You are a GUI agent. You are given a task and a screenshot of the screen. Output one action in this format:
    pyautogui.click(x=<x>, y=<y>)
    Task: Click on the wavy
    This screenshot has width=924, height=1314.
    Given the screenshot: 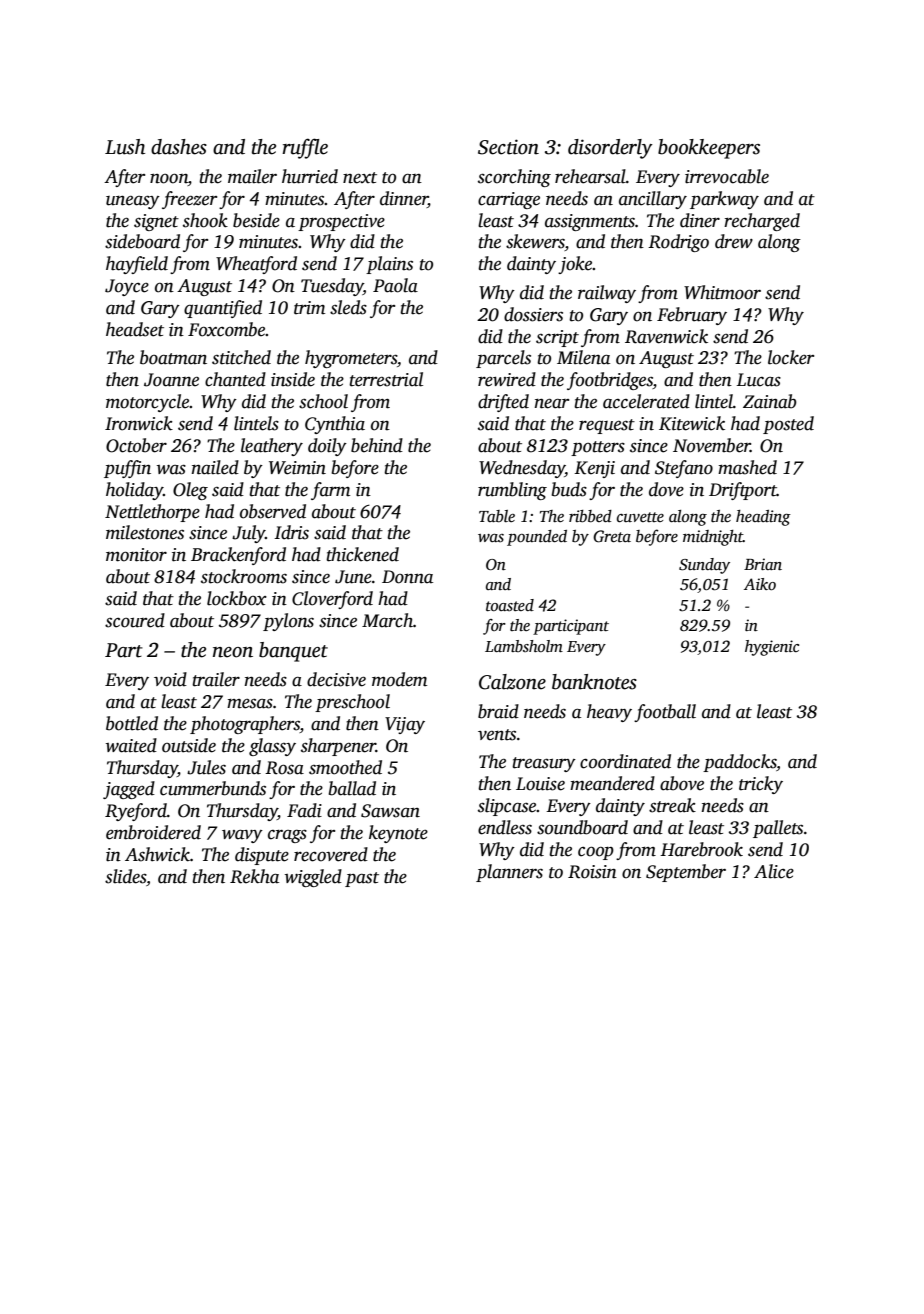 What is the action you would take?
    pyautogui.click(x=242, y=836)
